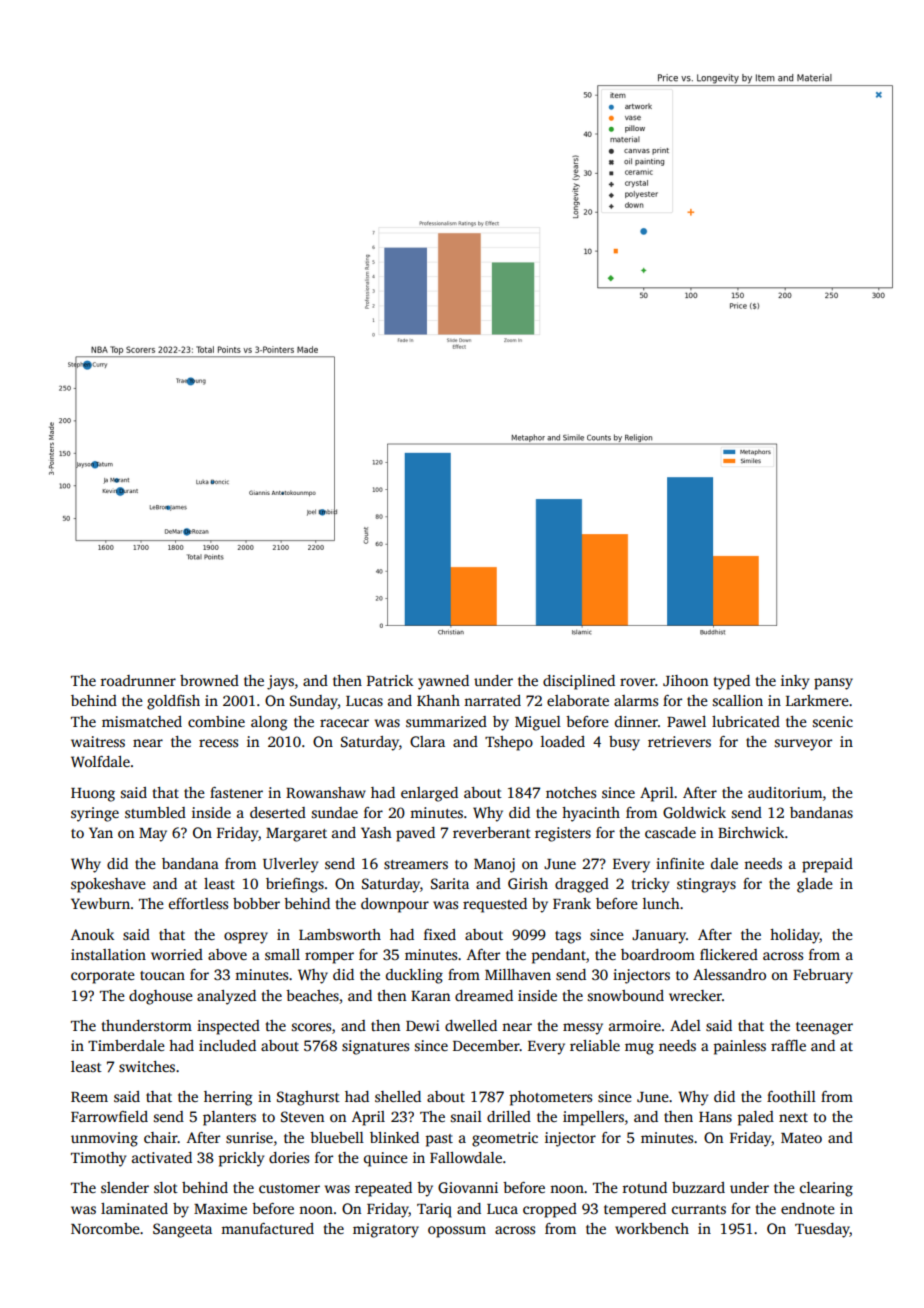 Image resolution: width=924 pixels, height=1308 pixels. What do you see at coordinates (685, 680) in the document?
I see `Jihoon` at bounding box center [685, 680].
